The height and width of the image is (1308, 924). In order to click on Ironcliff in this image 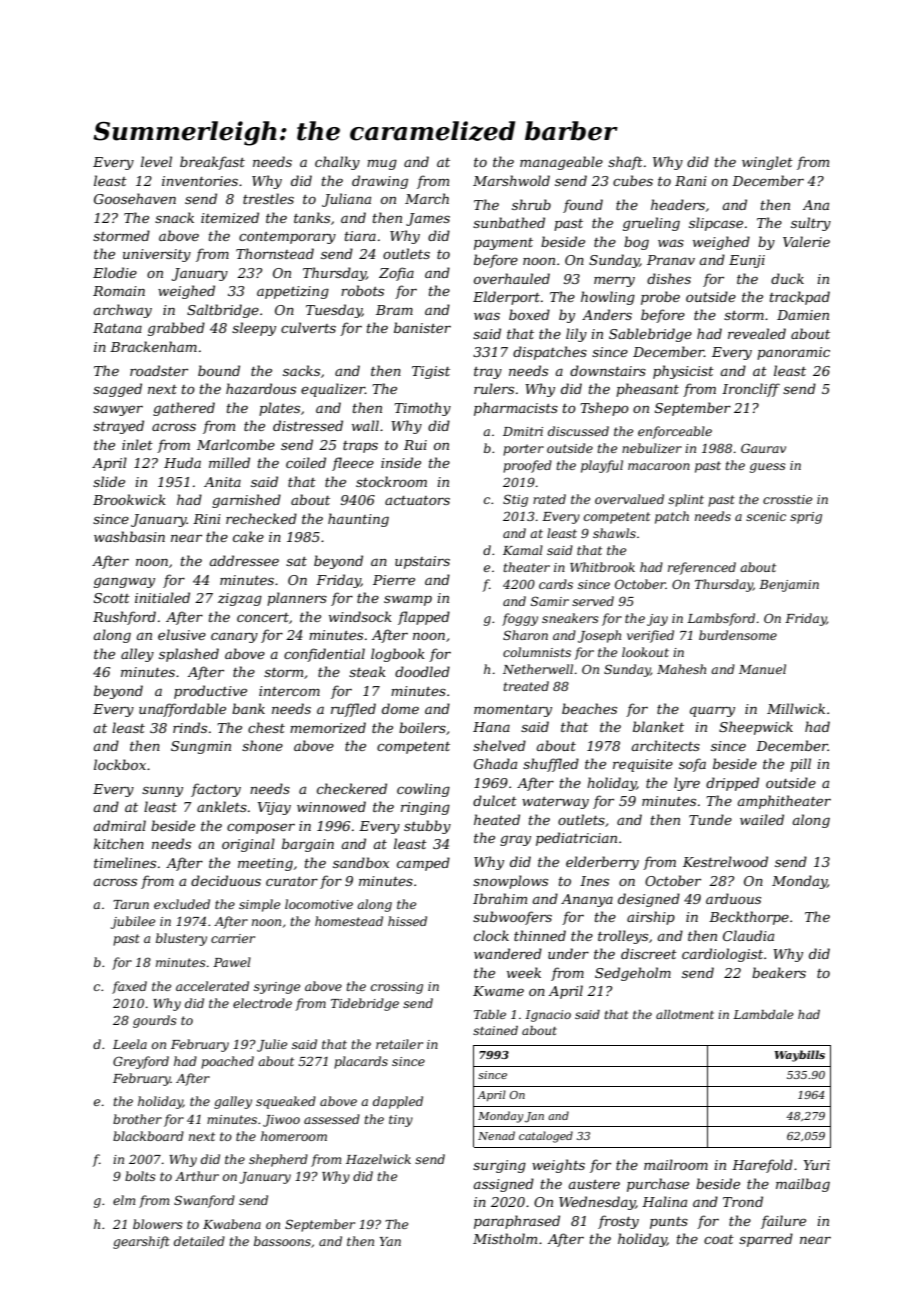, I will do `click(751, 390)`.
